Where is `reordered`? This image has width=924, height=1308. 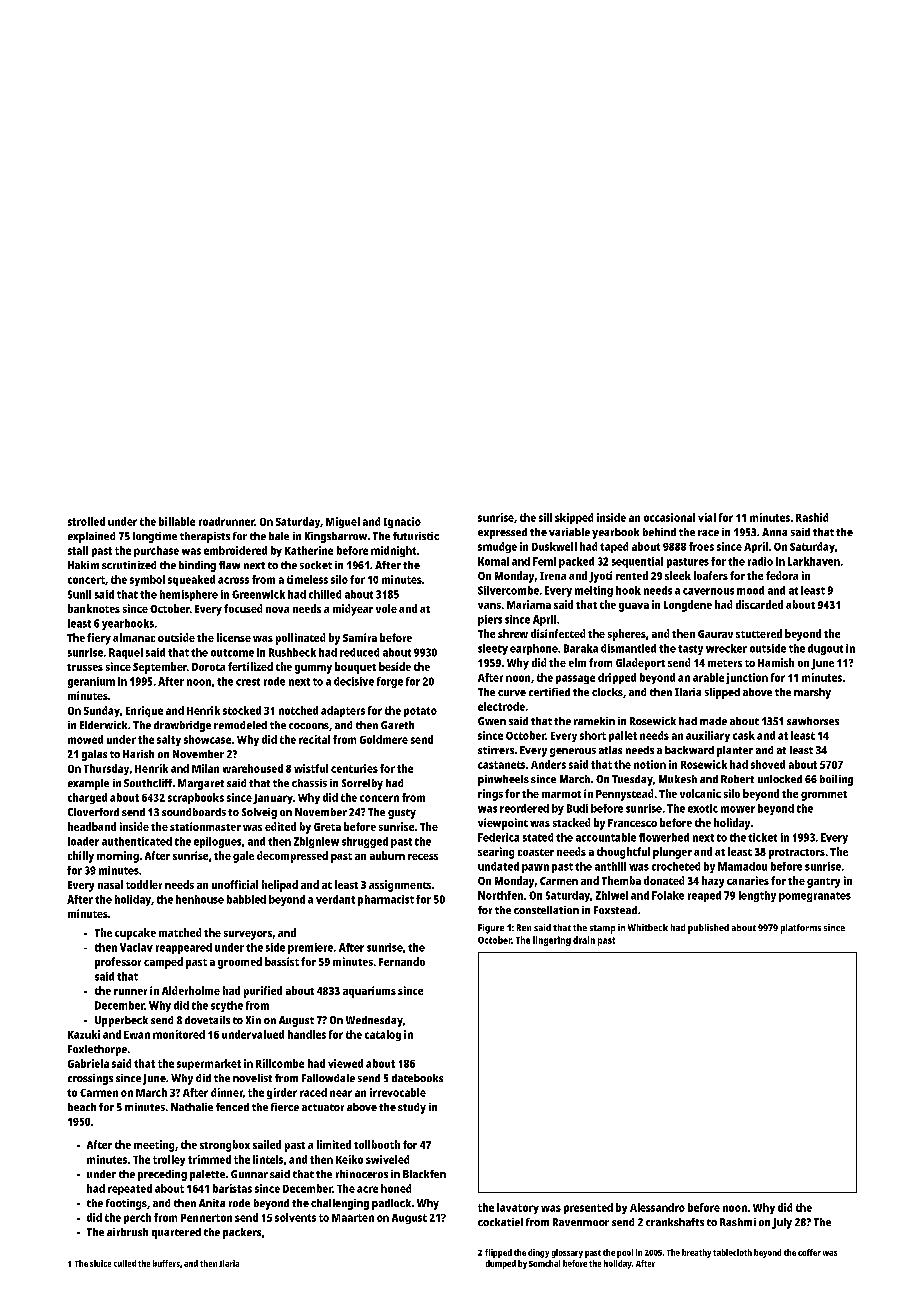 reordered is located at coordinates (524, 808).
